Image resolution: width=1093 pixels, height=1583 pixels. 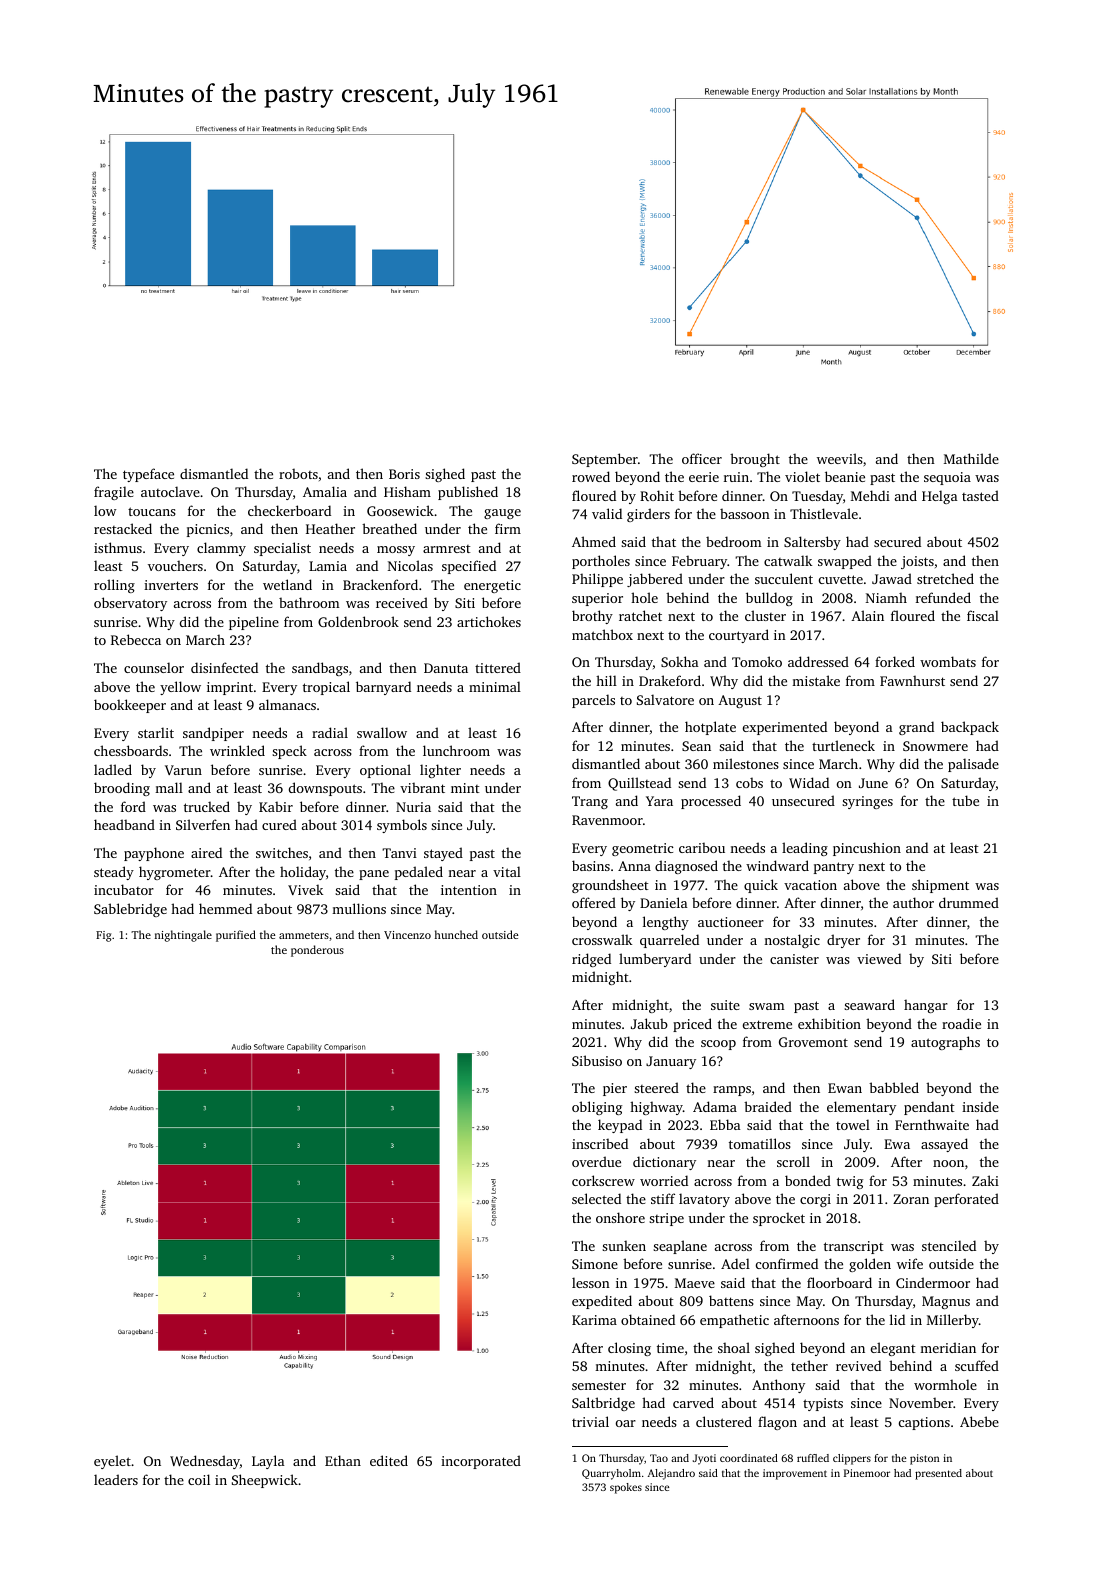 I want to click on selected, so click(x=596, y=1198).
